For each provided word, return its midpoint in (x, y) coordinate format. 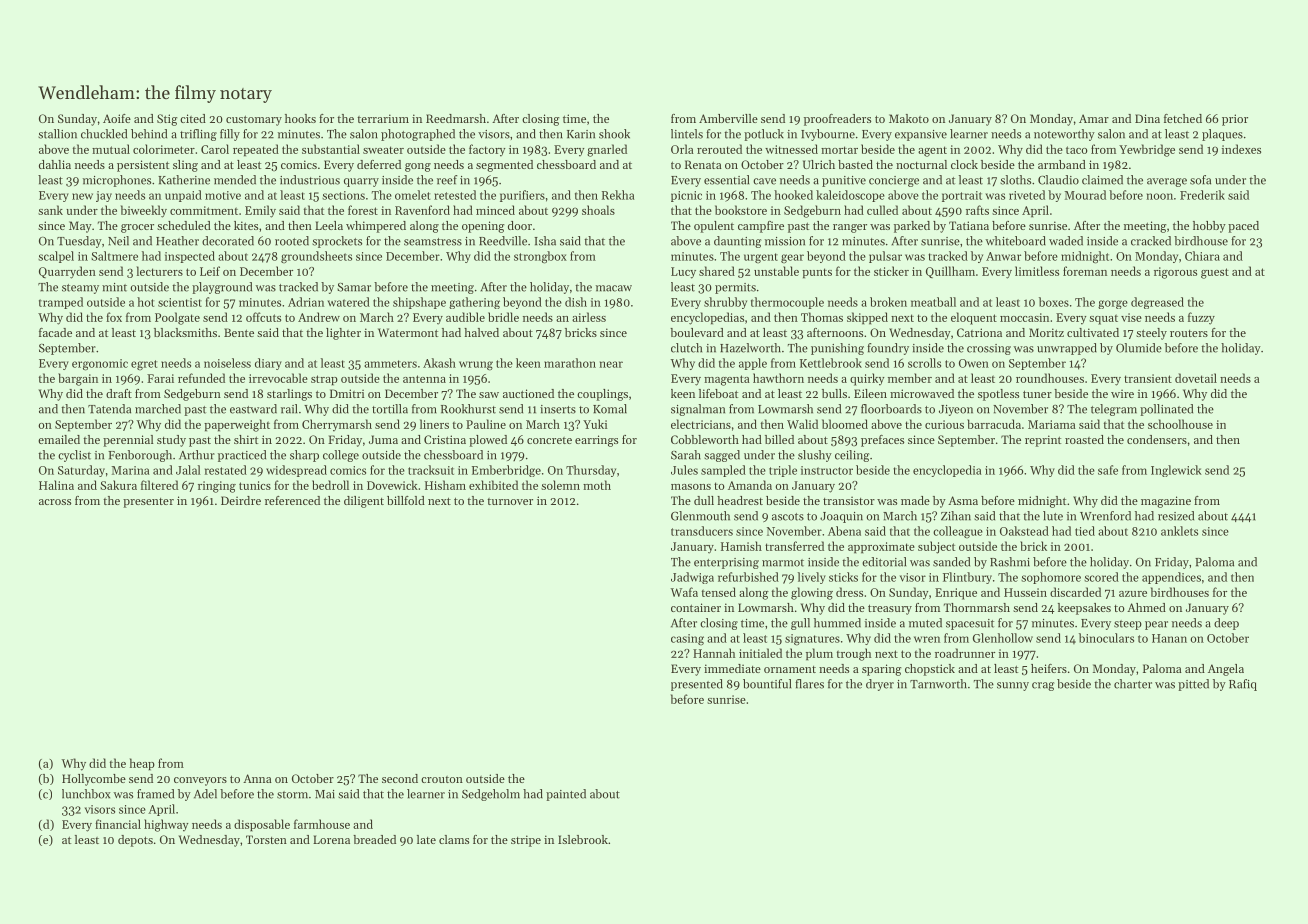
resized (1176, 516)
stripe (526, 841)
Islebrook (583, 839)
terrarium (383, 118)
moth (597, 485)
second (400, 778)
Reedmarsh (456, 118)
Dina (1147, 118)
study (171, 441)
